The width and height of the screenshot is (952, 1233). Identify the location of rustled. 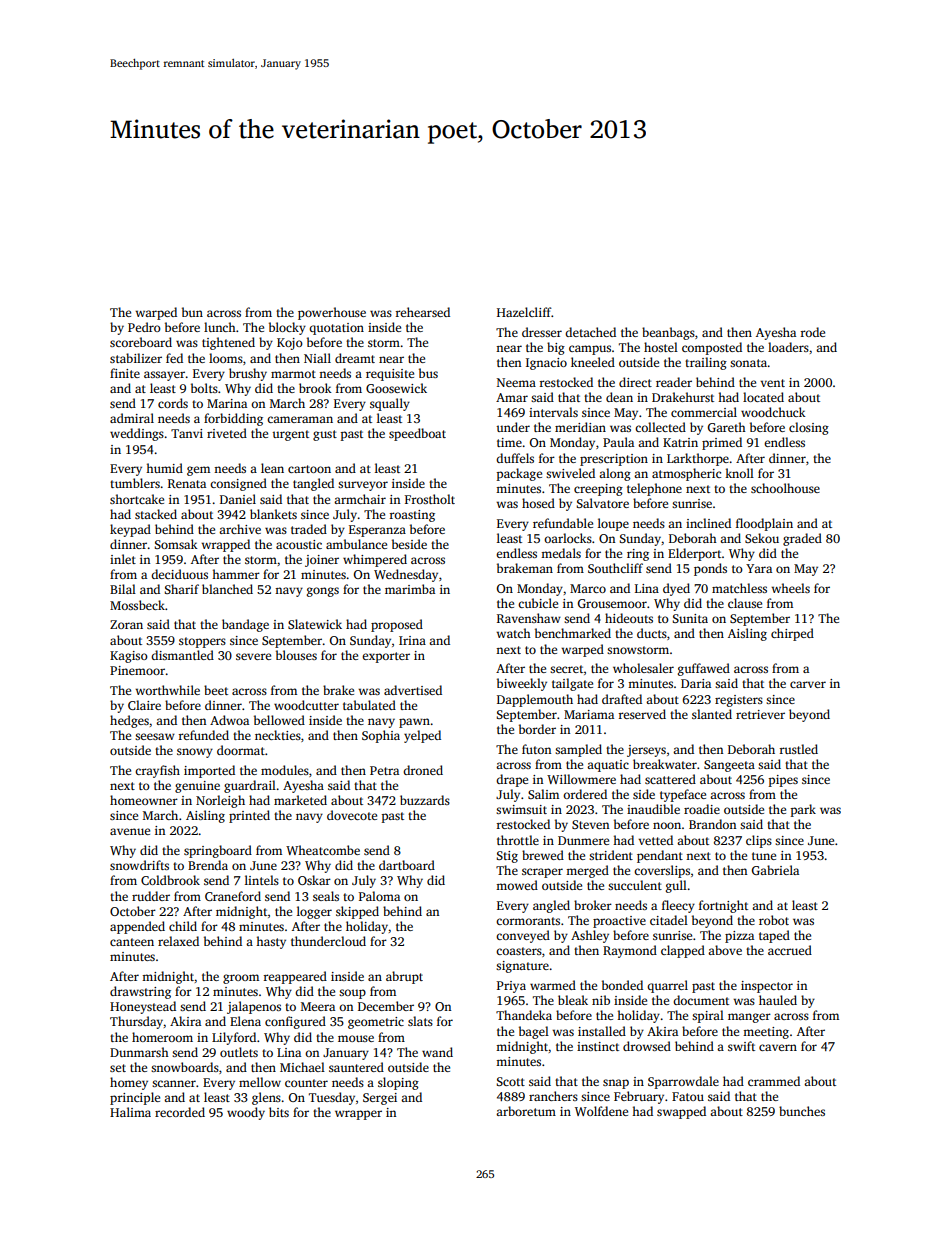
(799, 749).
